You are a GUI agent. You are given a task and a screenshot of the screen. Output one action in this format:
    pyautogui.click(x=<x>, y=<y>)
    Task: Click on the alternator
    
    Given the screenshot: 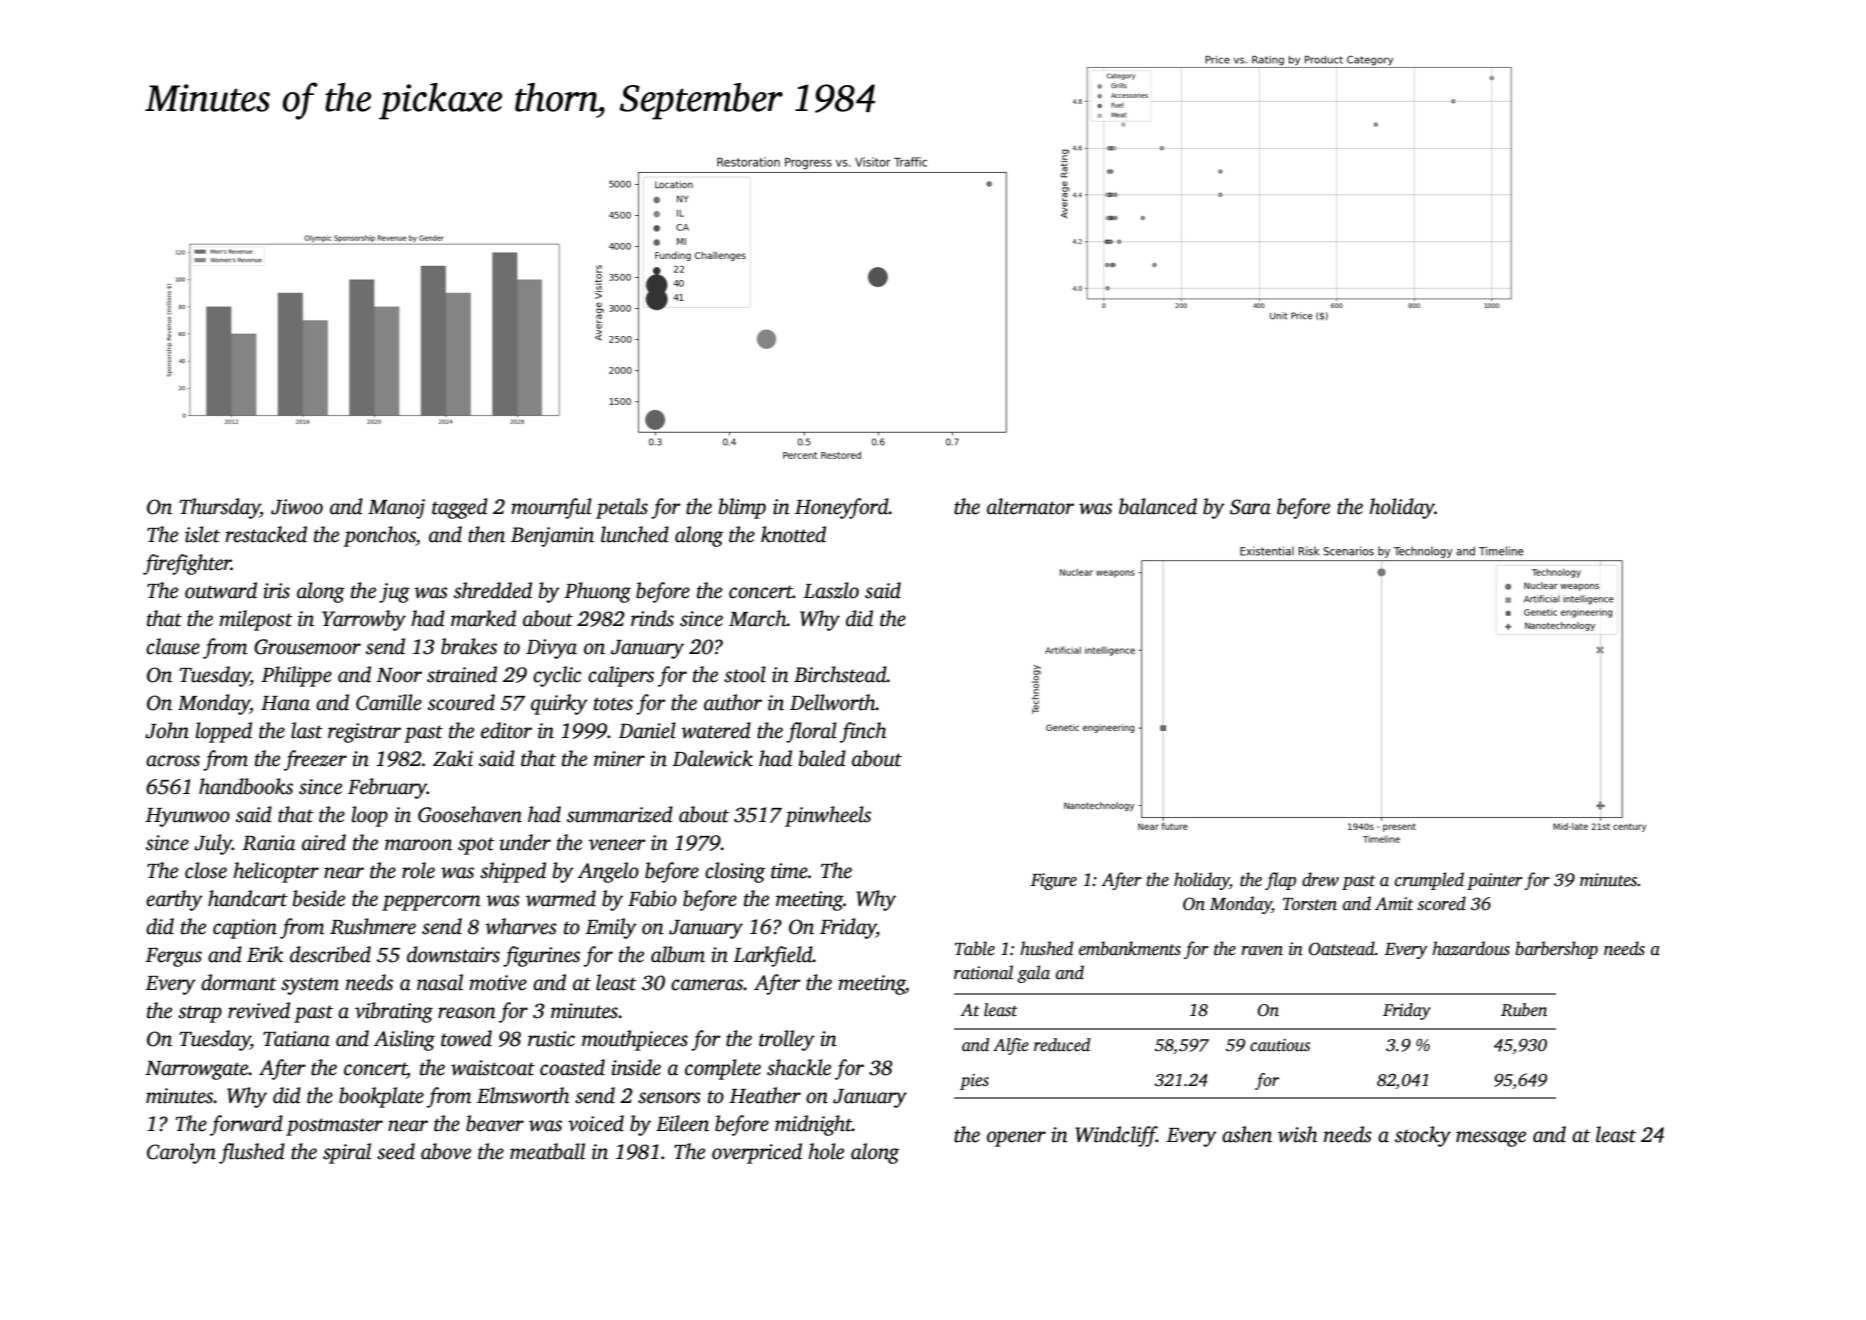 What is the action you would take?
    pyautogui.click(x=1030, y=506)
